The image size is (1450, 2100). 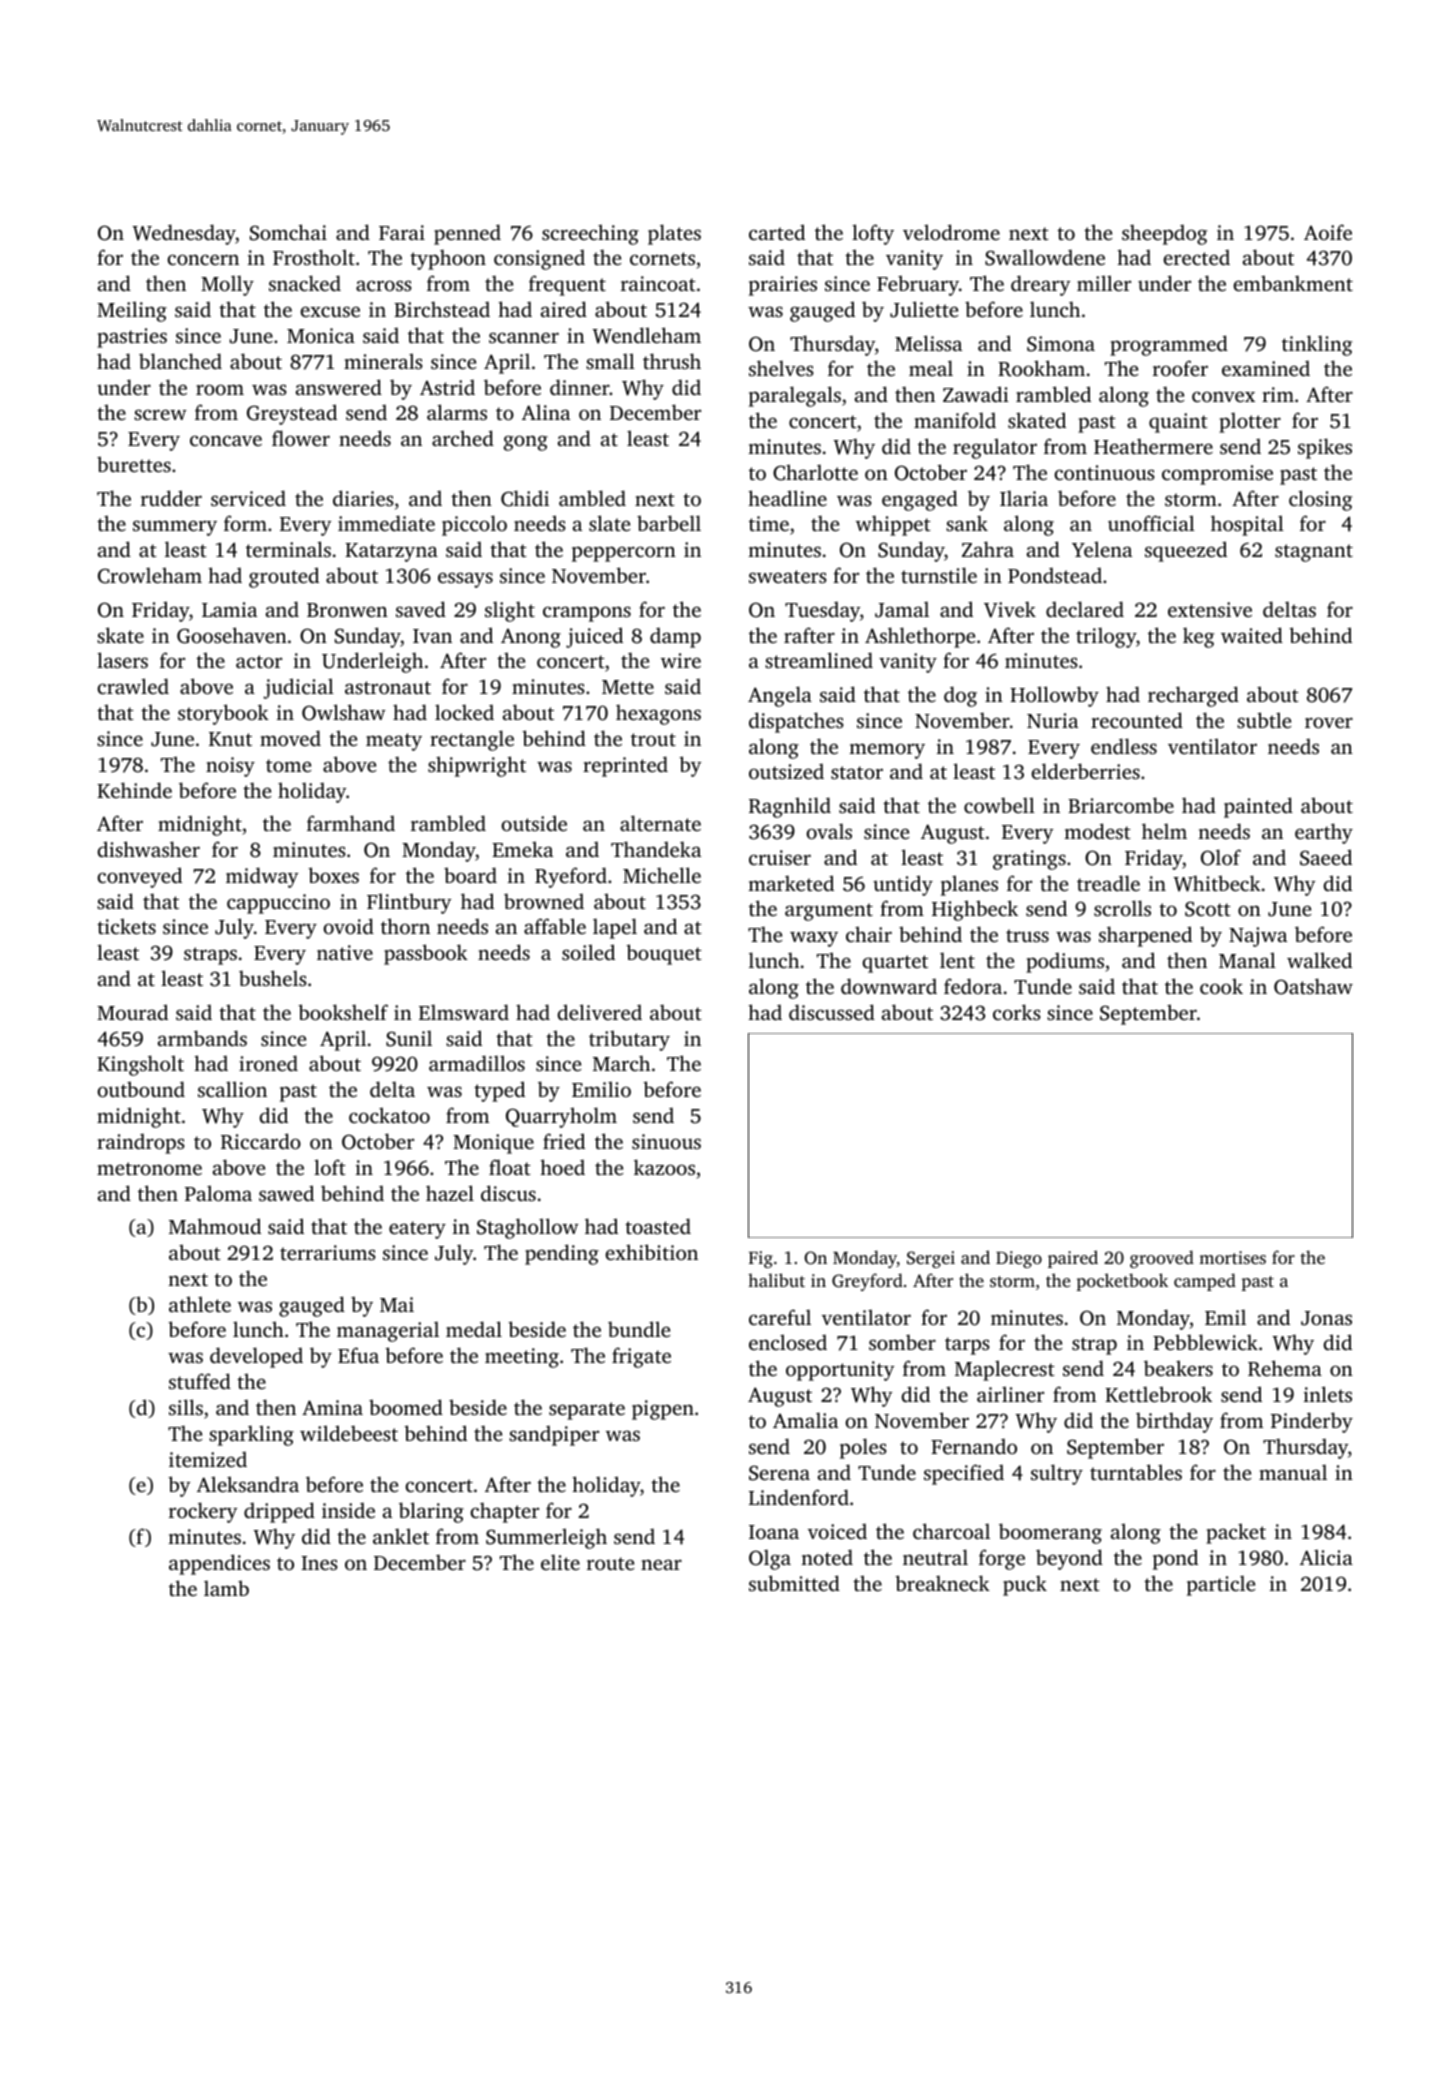 I want to click on carted, so click(x=777, y=232).
